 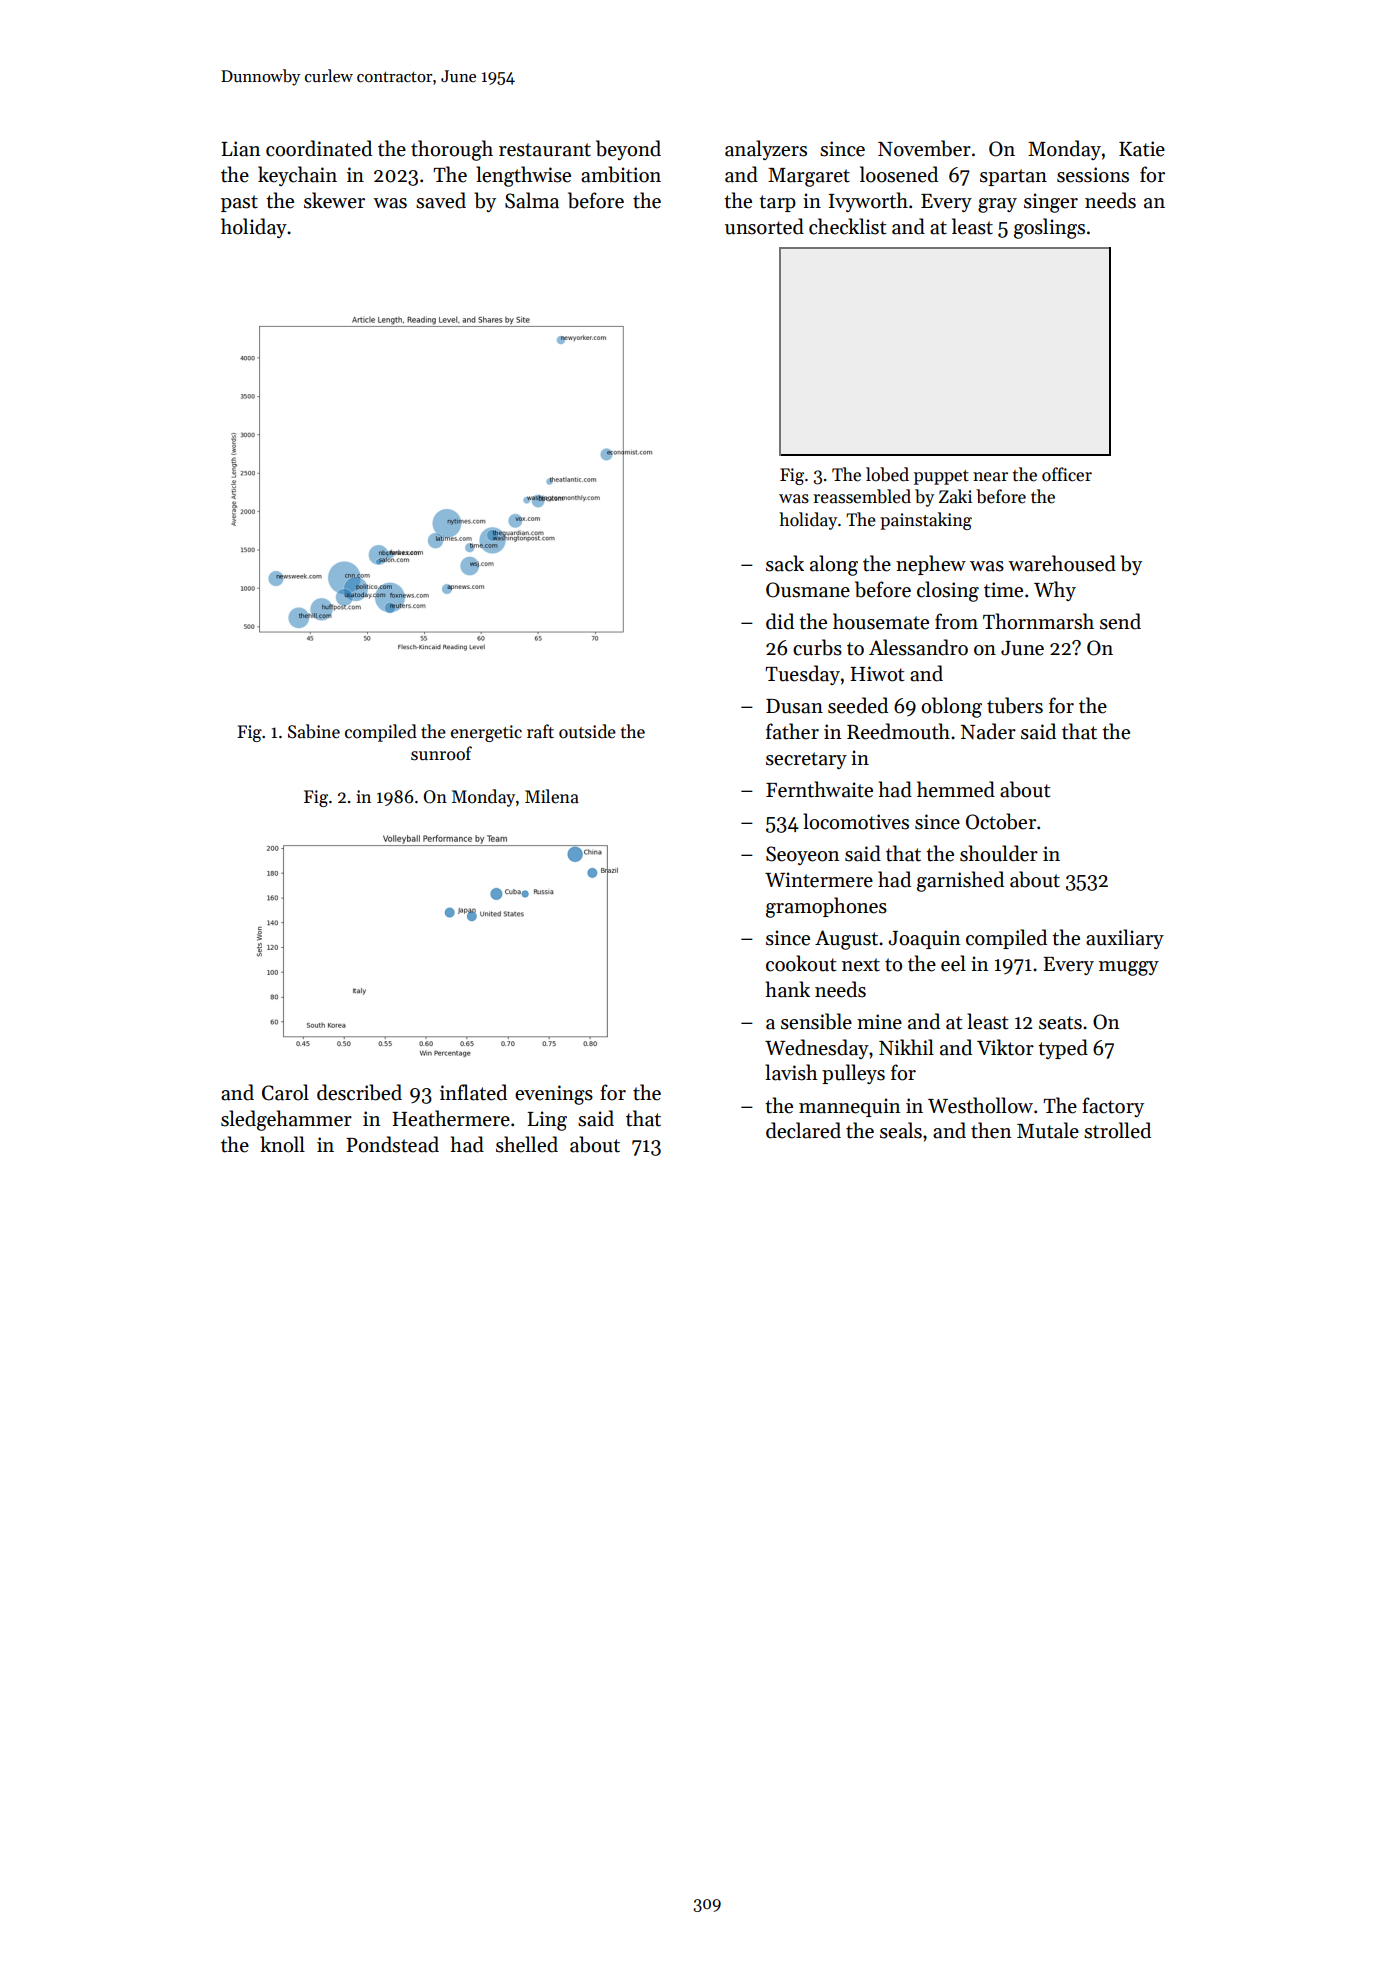 I want to click on officer, so click(x=1067, y=474).
